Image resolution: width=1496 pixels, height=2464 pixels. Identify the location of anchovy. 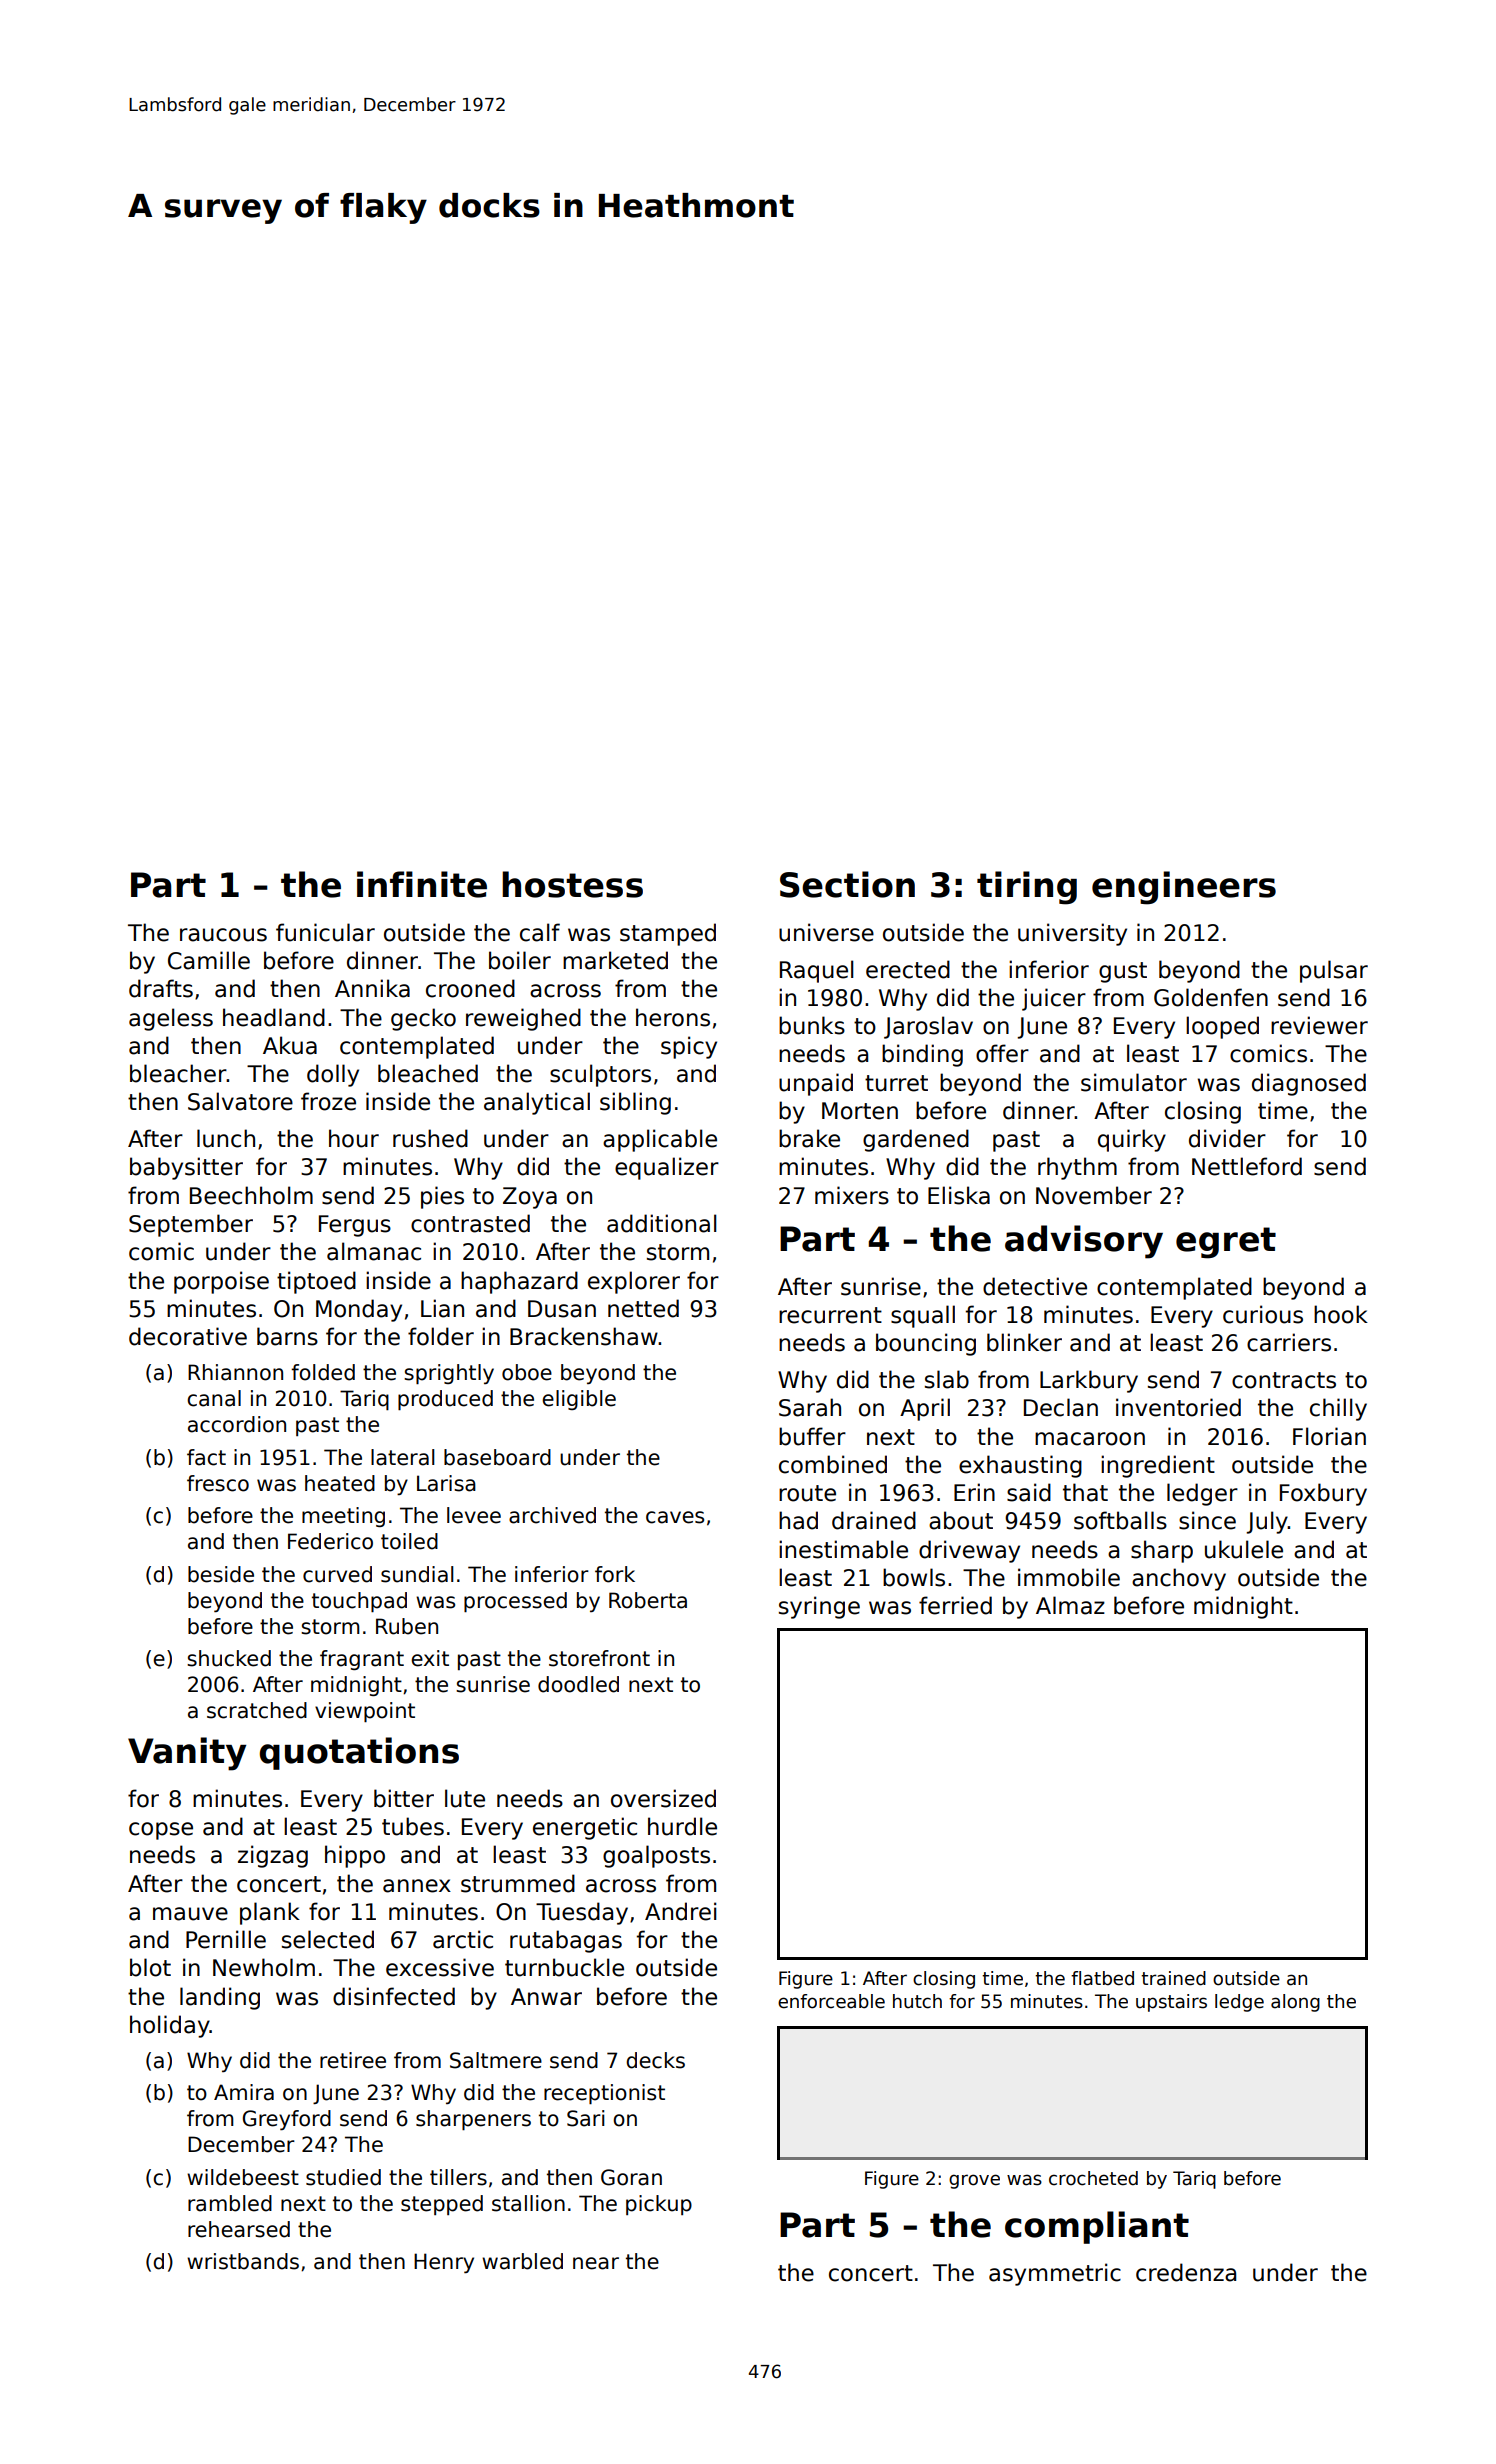
(1179, 1579).
